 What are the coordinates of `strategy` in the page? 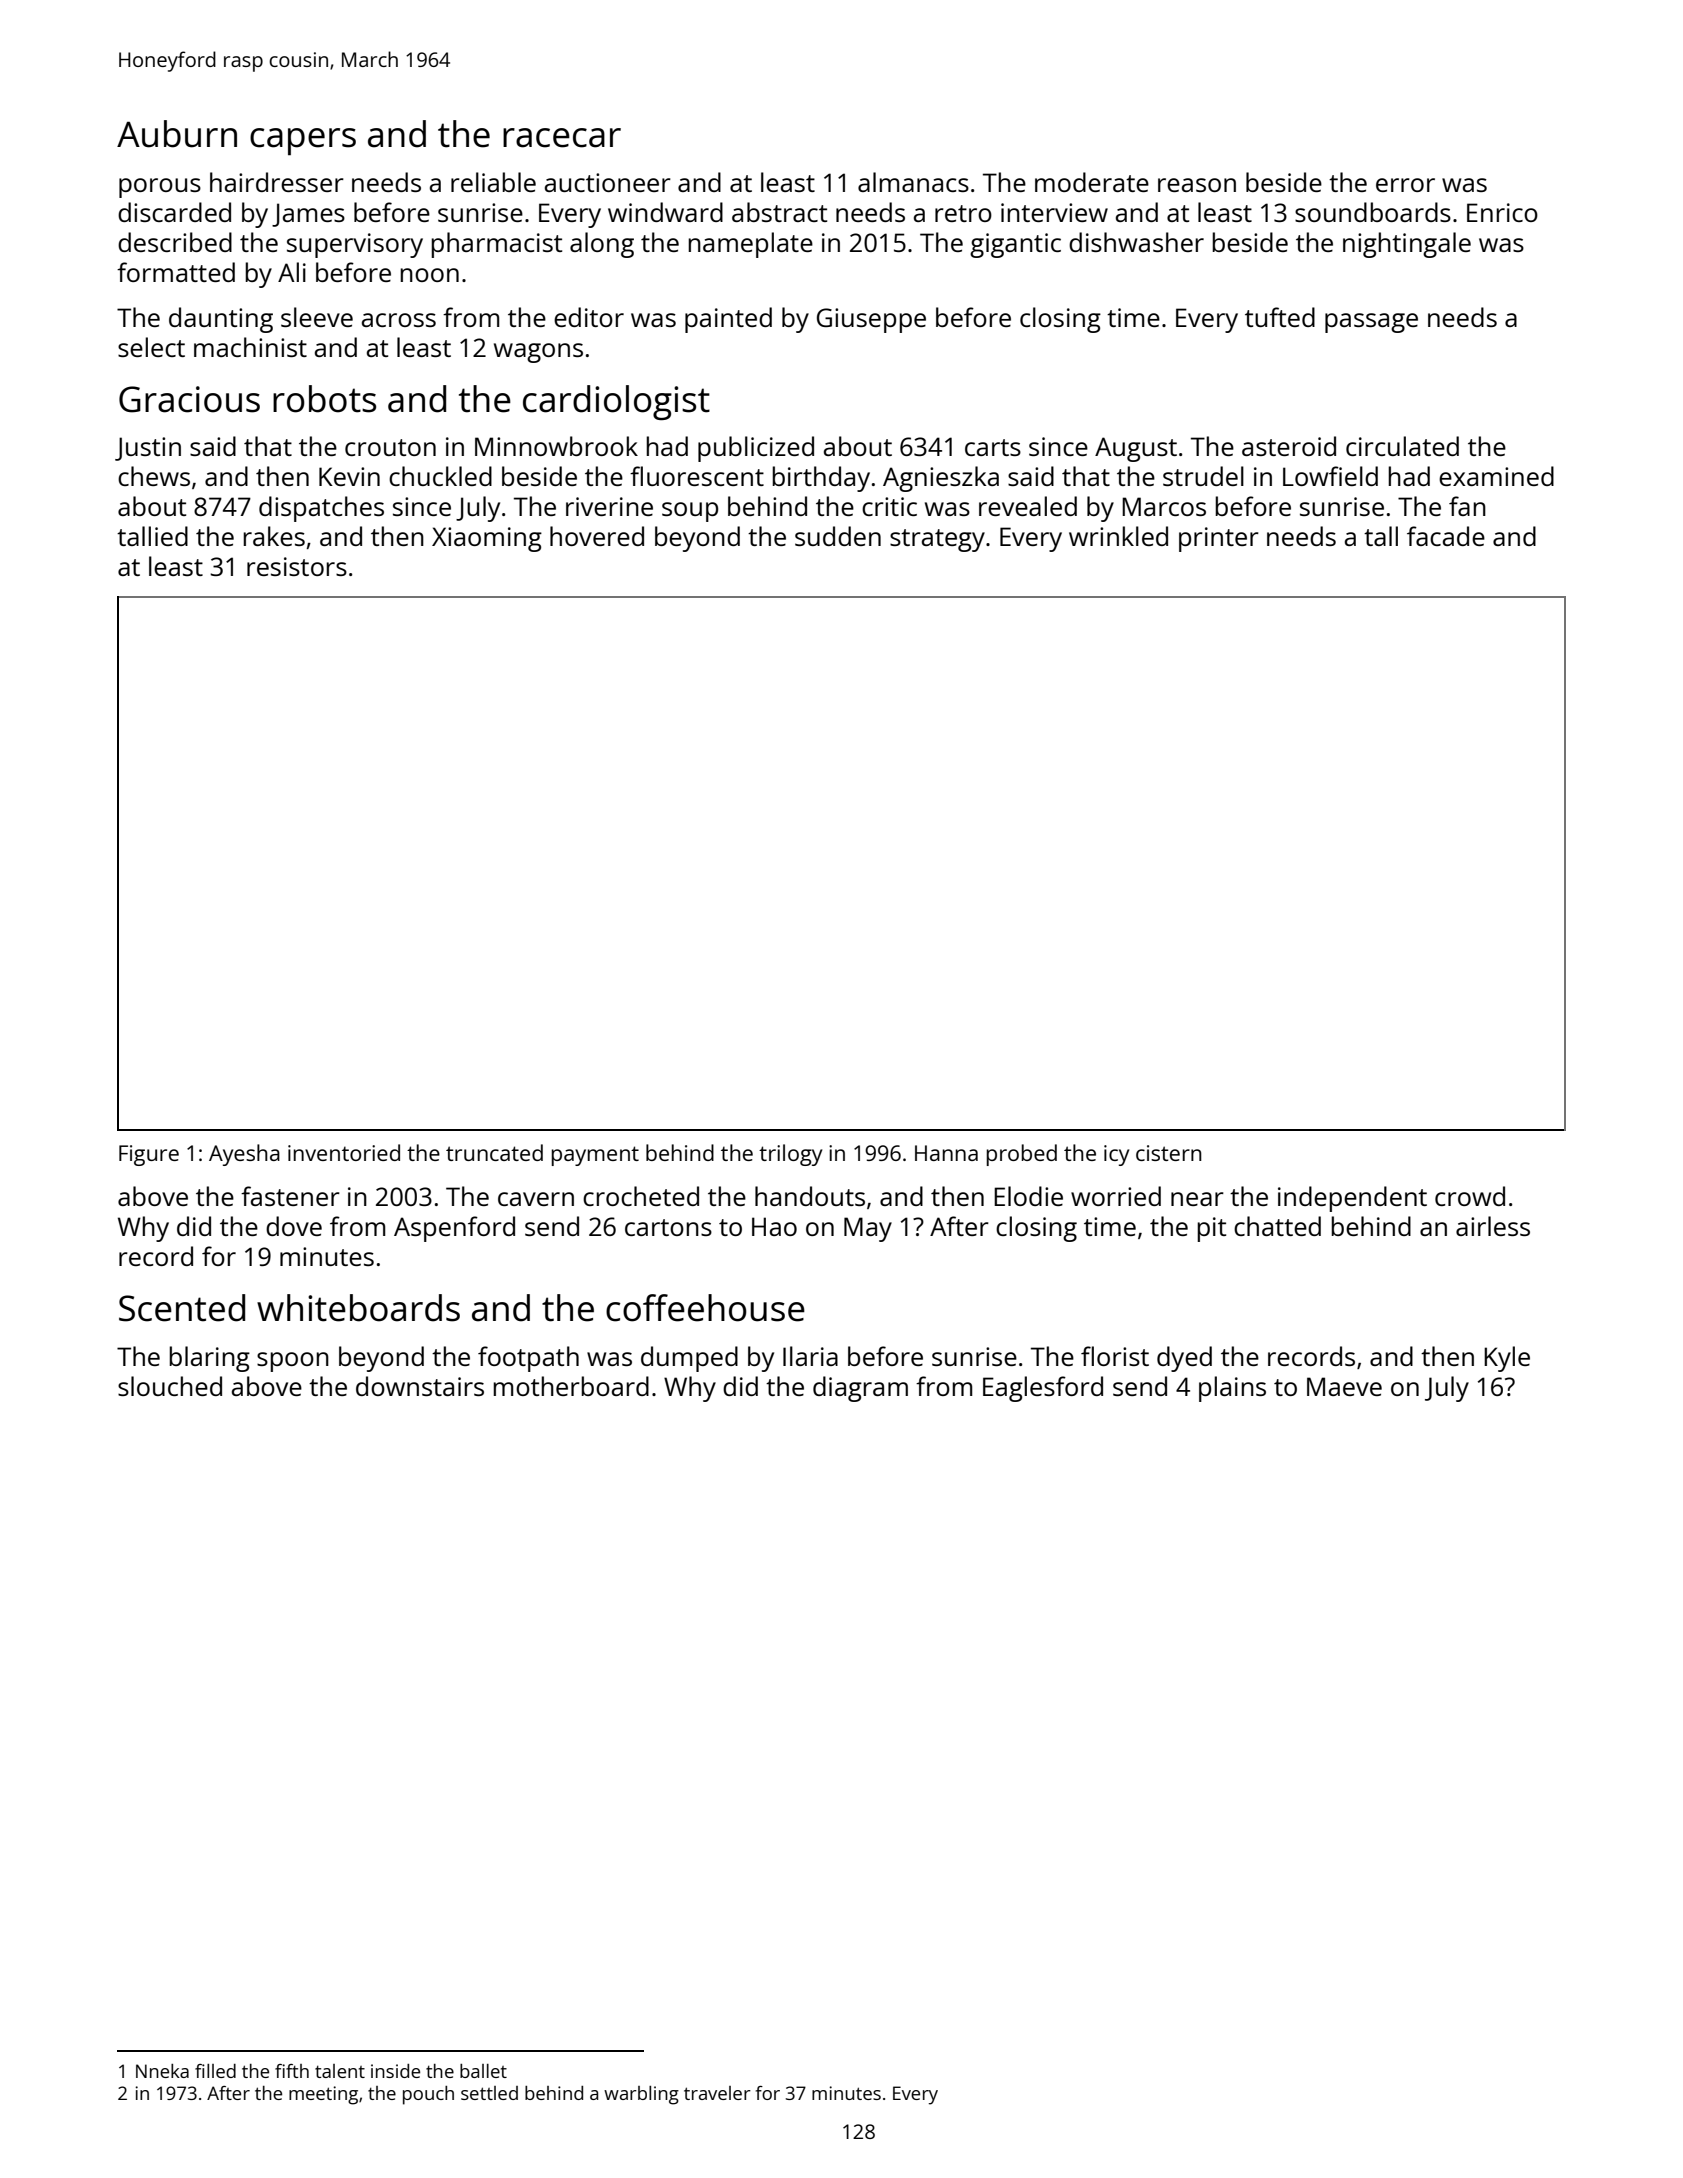 It's located at (937, 540).
